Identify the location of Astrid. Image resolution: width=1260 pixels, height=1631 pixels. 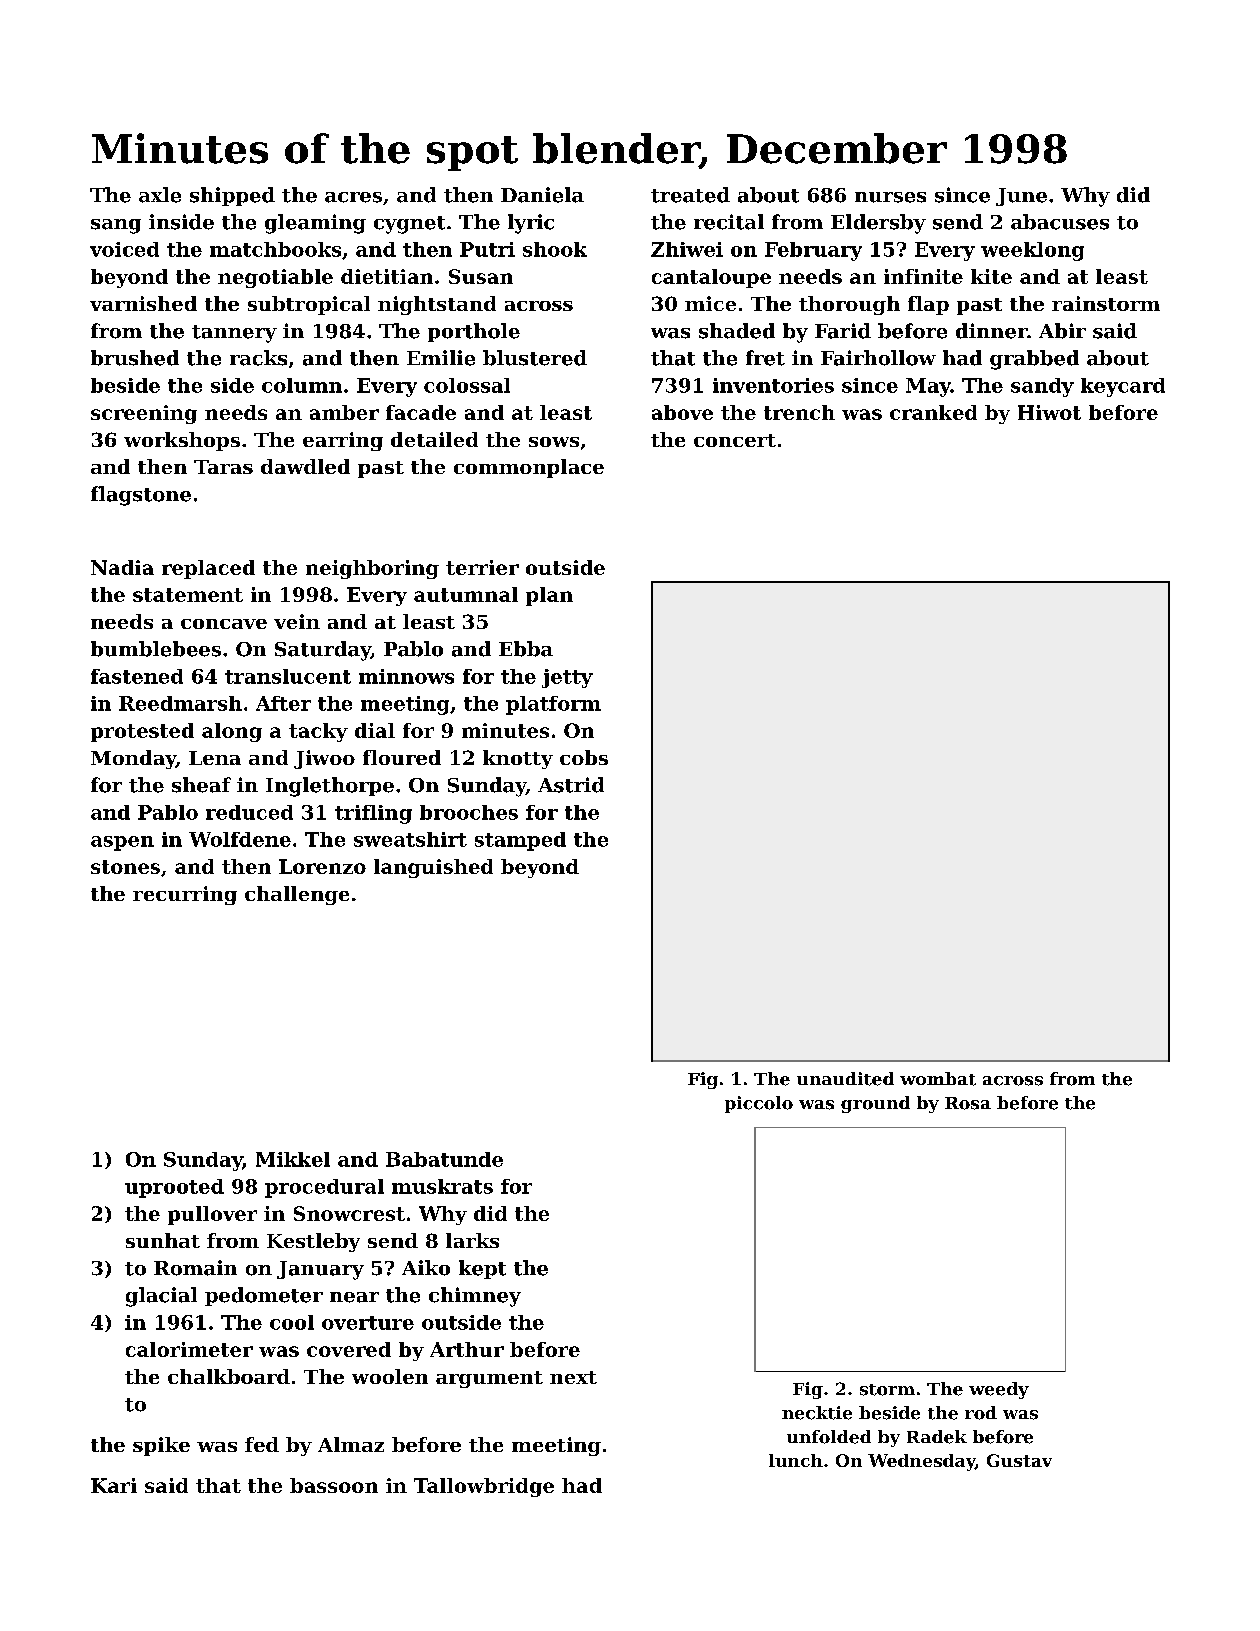
(571, 785).
